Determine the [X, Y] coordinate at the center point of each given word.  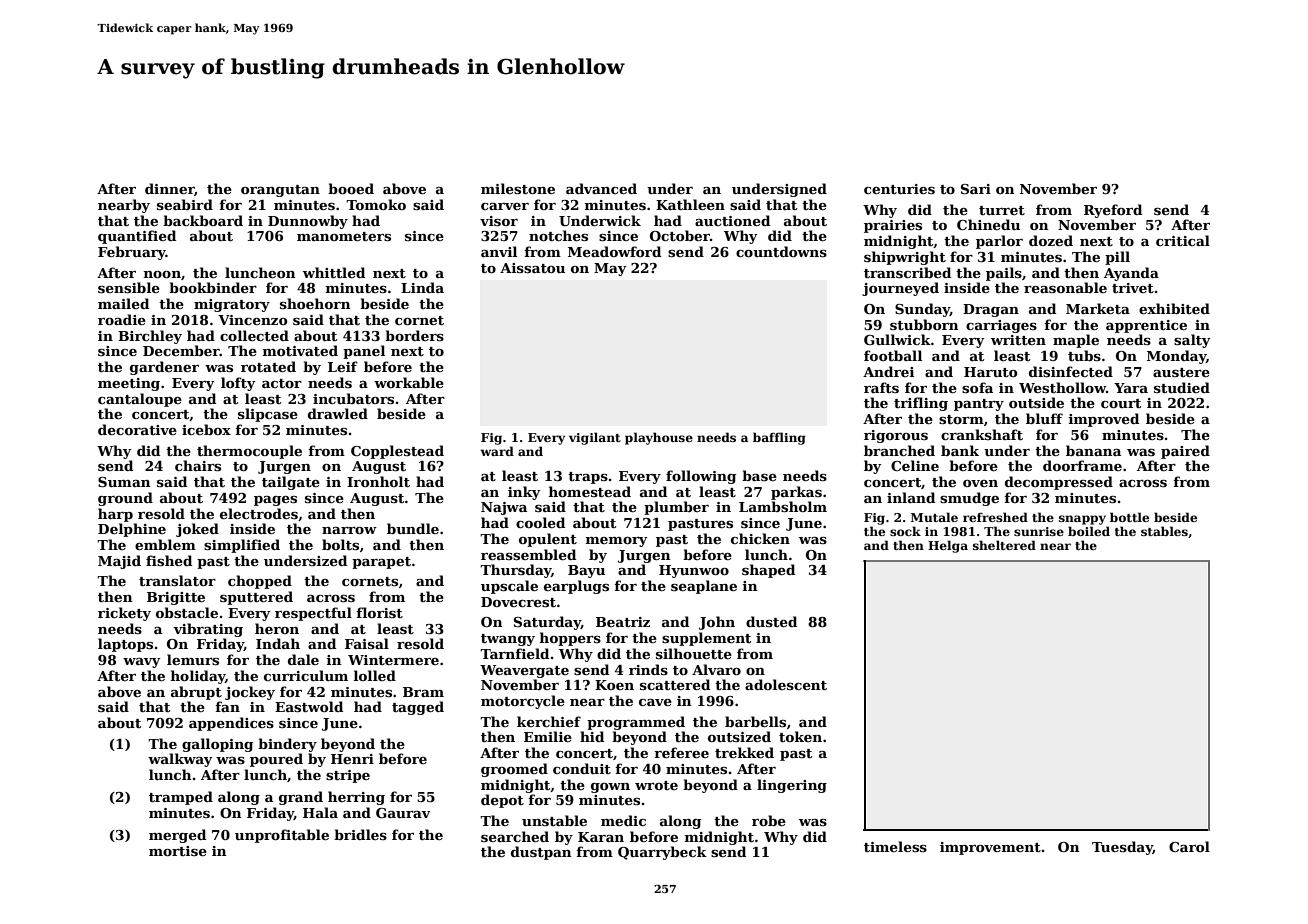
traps [588, 478]
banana [1093, 450]
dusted [771, 621]
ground [125, 499]
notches [558, 235]
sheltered [1004, 545]
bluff [1044, 418]
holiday [198, 677]
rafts [881, 387]
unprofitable [282, 836]
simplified [242, 546]
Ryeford [1113, 211]
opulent [548, 540]
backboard [203, 220]
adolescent [786, 684]
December [181, 350]
